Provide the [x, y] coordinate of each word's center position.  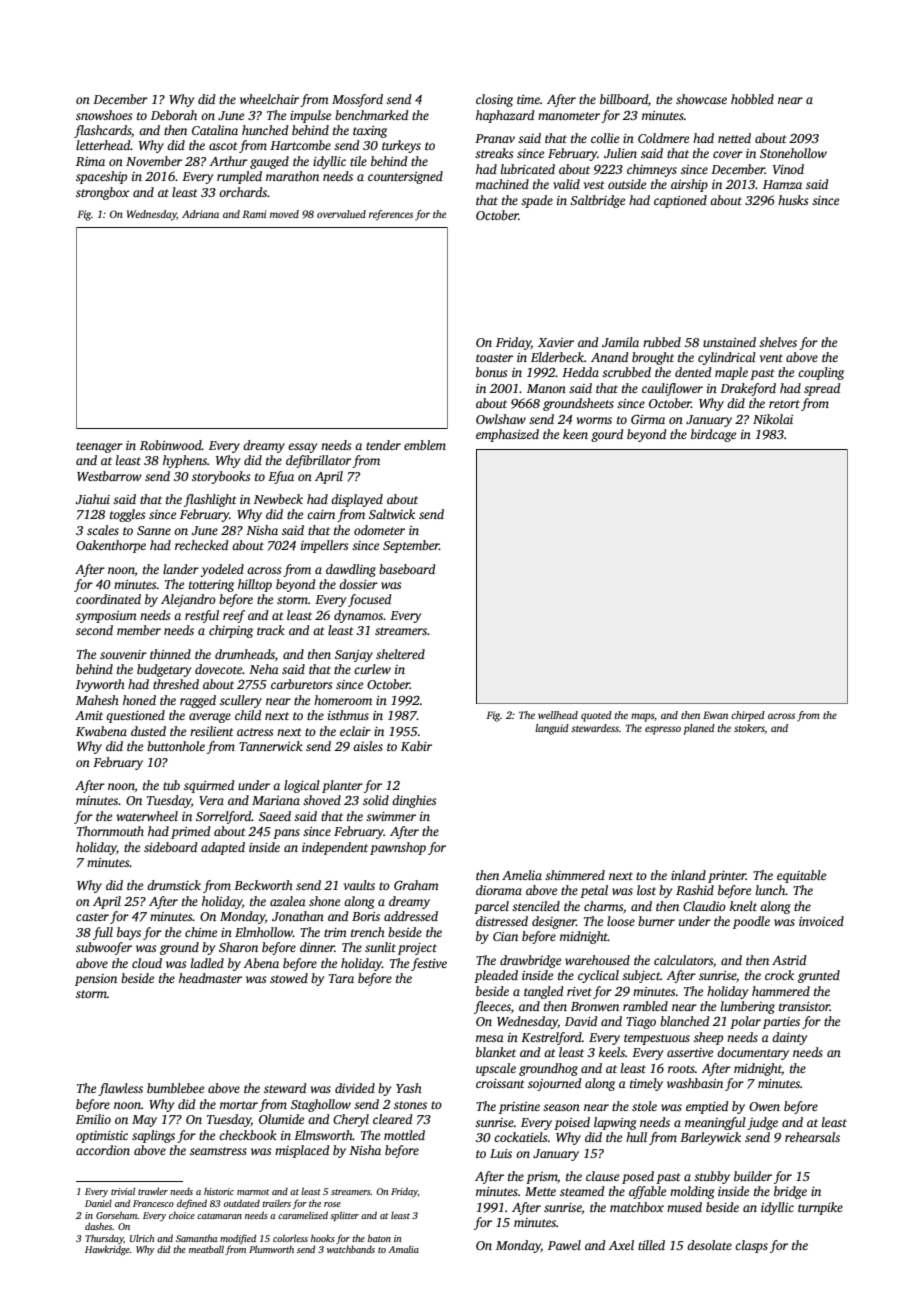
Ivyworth [100, 685]
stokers [749, 728]
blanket [496, 1052]
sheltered [400, 654]
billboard [624, 99]
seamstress [218, 1151]
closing [494, 100]
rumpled [239, 177]
